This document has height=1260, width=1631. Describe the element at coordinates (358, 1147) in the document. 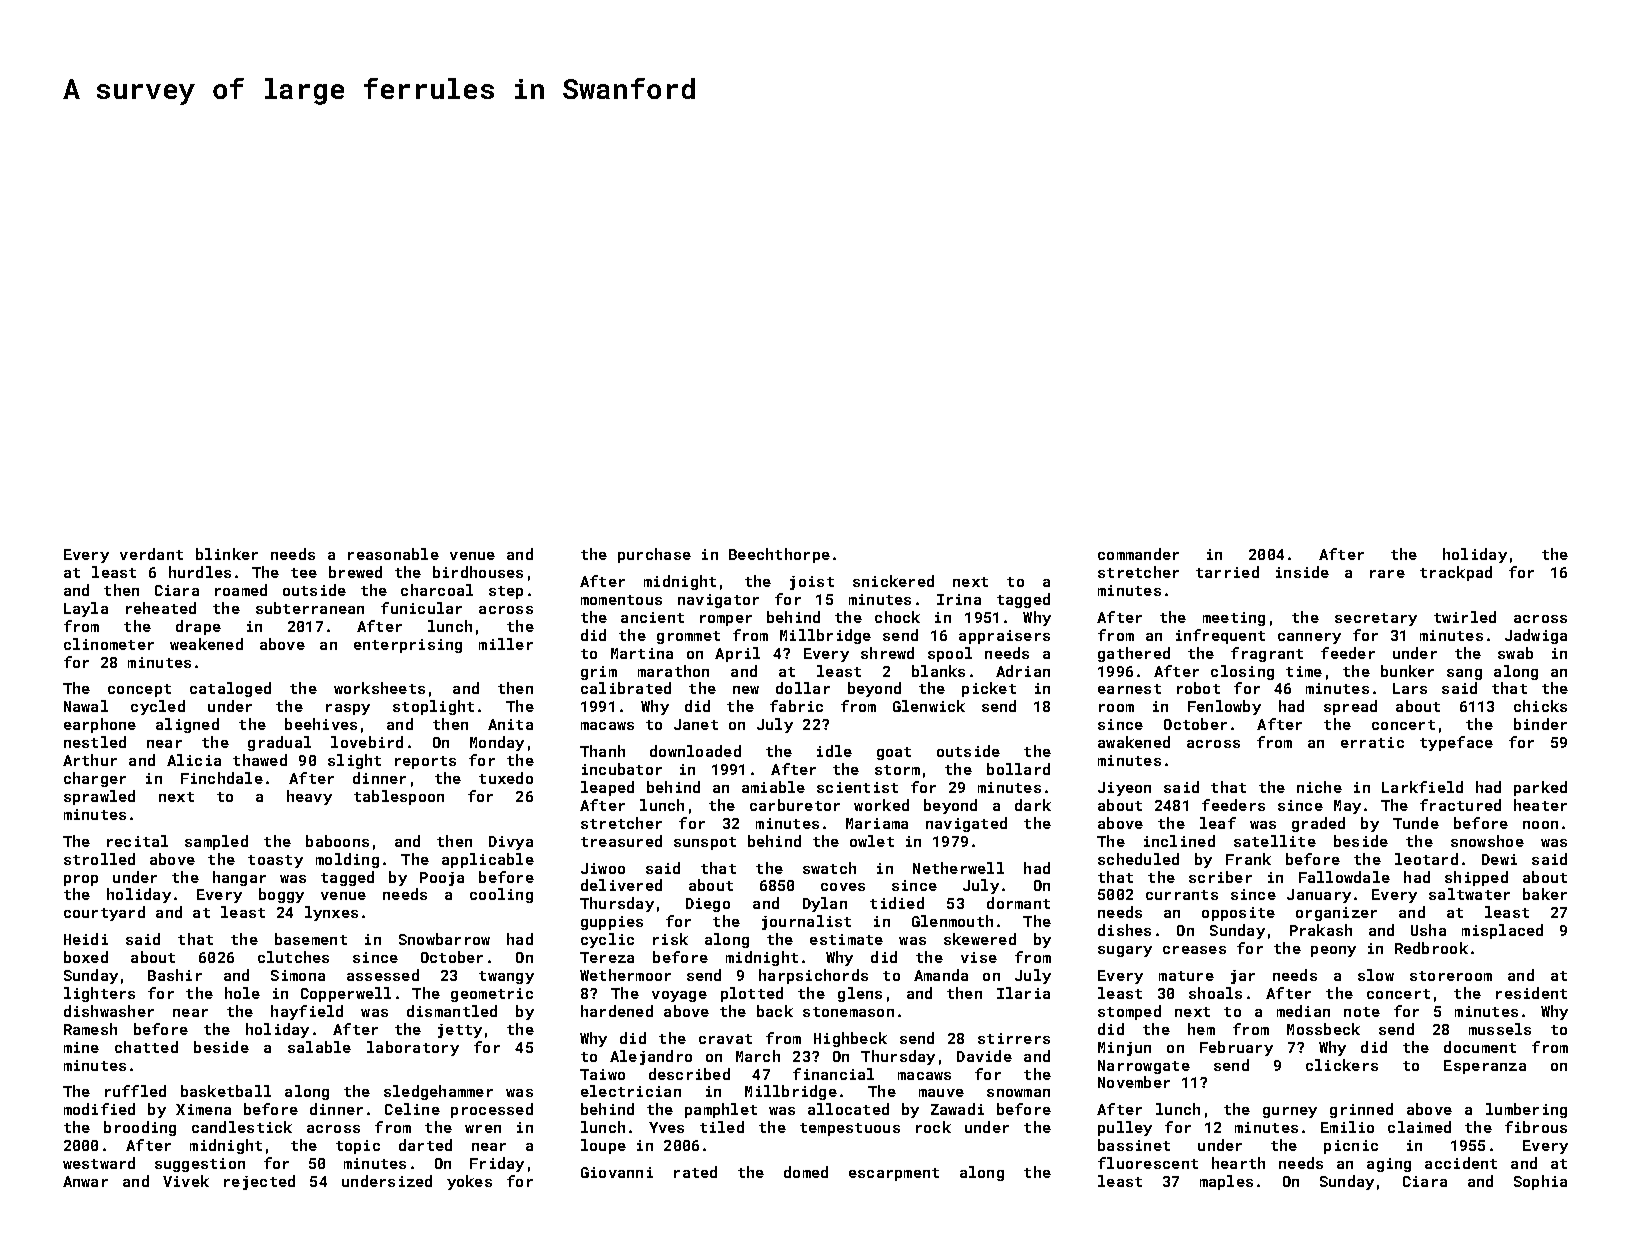

I see `topic` at that location.
